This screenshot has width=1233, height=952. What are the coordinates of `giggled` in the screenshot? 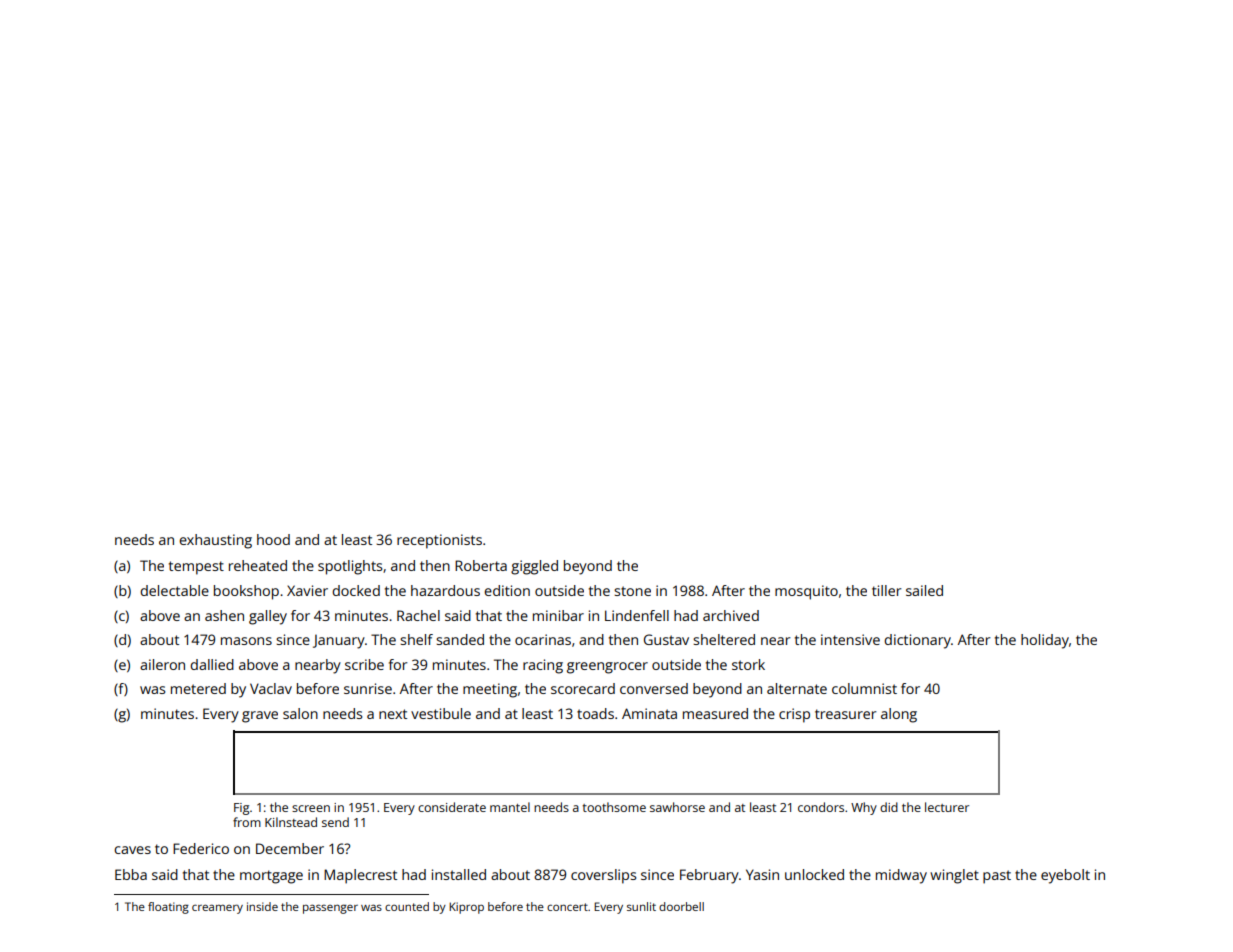 It's located at (534, 567).
